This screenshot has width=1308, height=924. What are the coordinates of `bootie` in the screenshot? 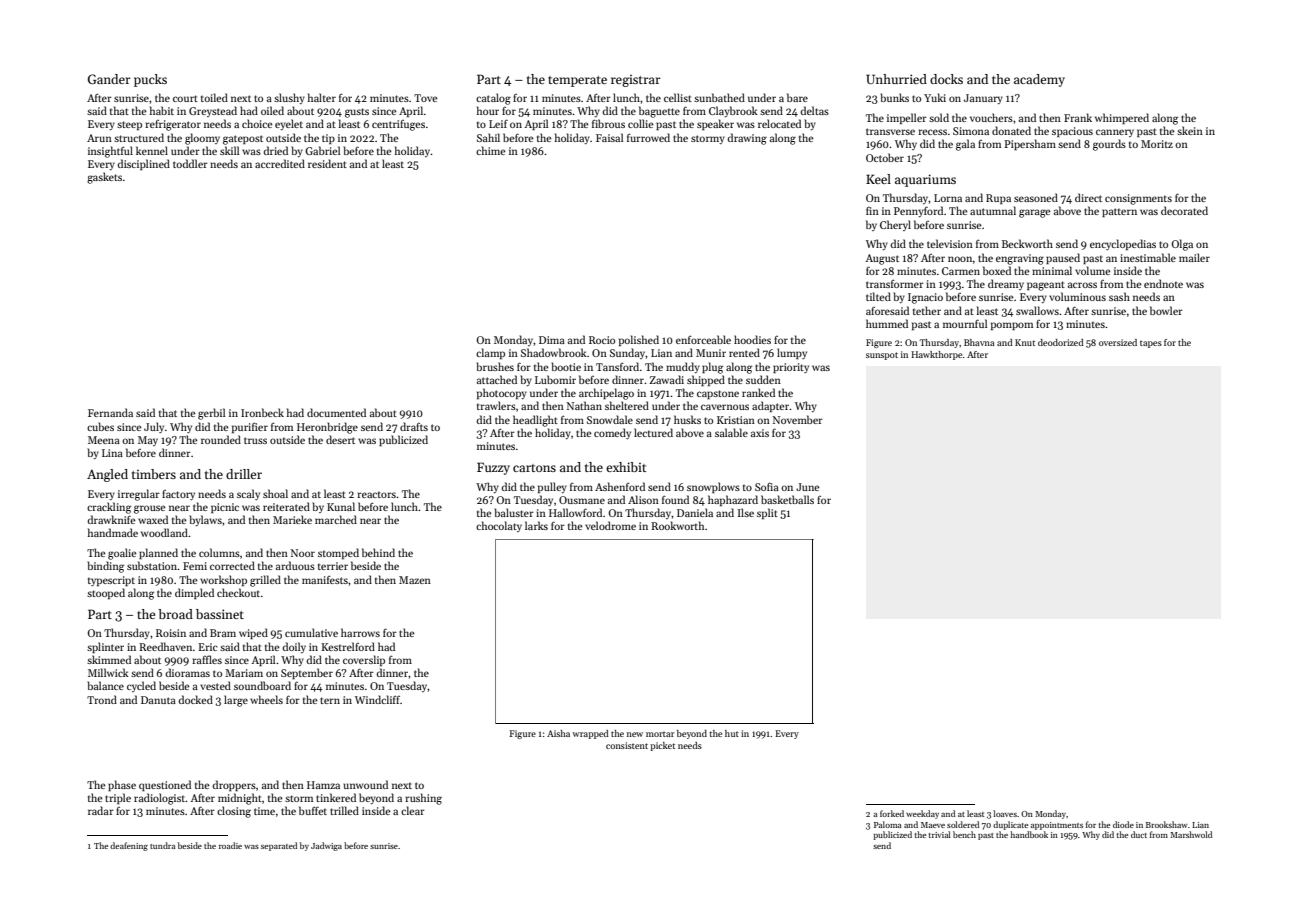 It's located at (566, 366).
